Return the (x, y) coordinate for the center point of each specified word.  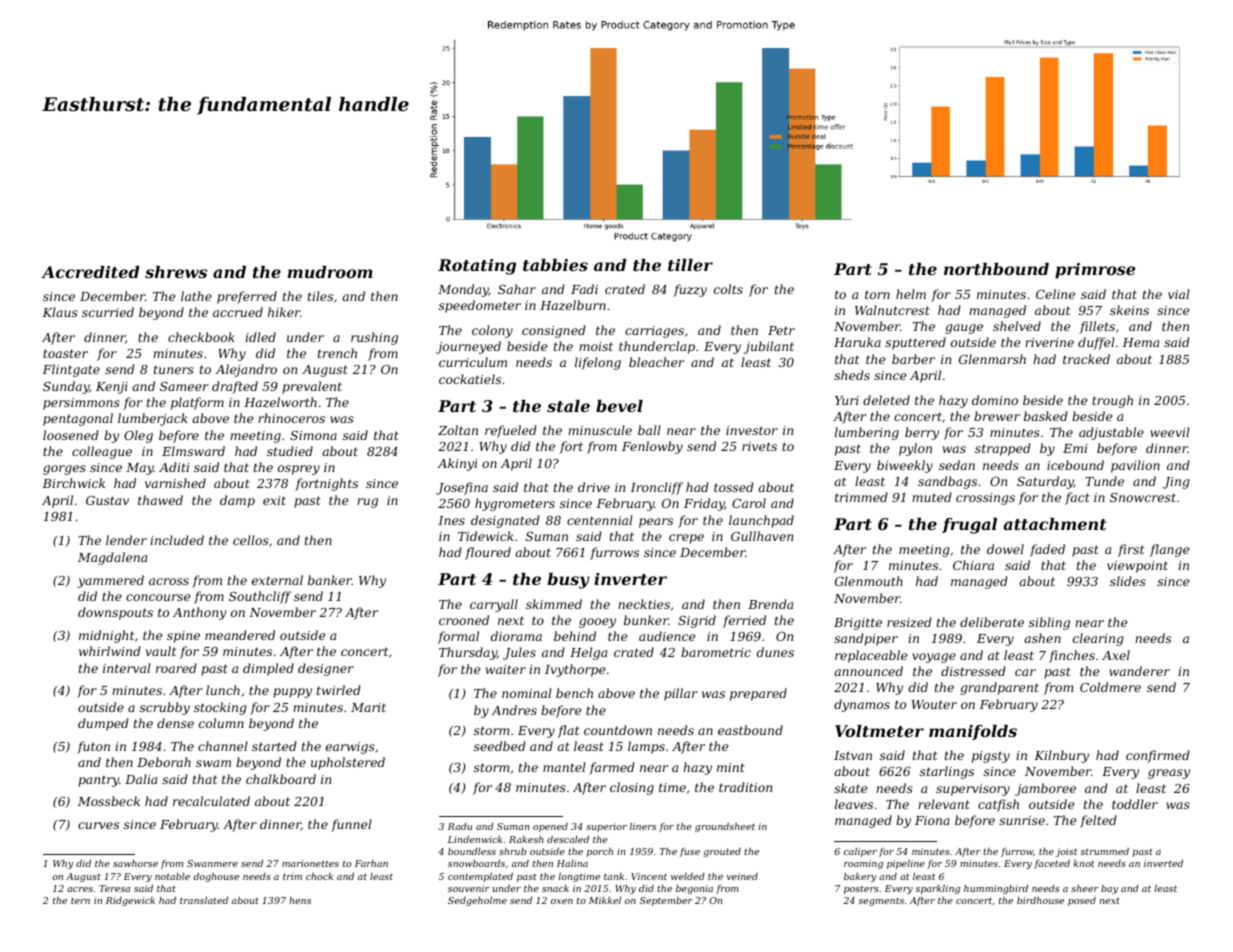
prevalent (312, 387)
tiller (690, 265)
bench (574, 693)
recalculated (211, 801)
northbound (996, 269)
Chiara (973, 565)
